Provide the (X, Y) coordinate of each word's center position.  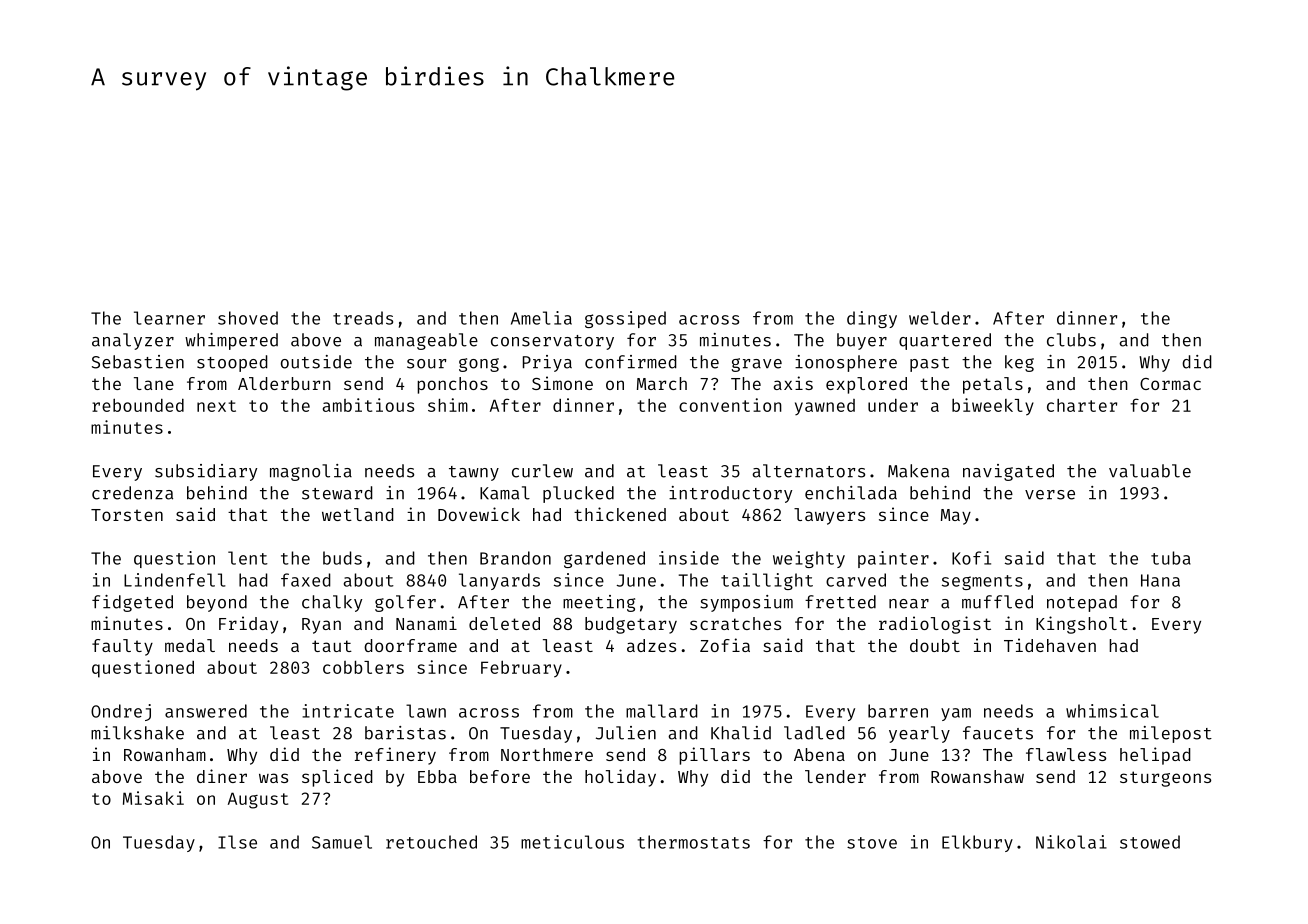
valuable (1150, 471)
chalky (332, 603)
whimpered (231, 341)
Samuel (342, 842)
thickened (620, 514)
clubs (1071, 340)
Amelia (541, 318)
